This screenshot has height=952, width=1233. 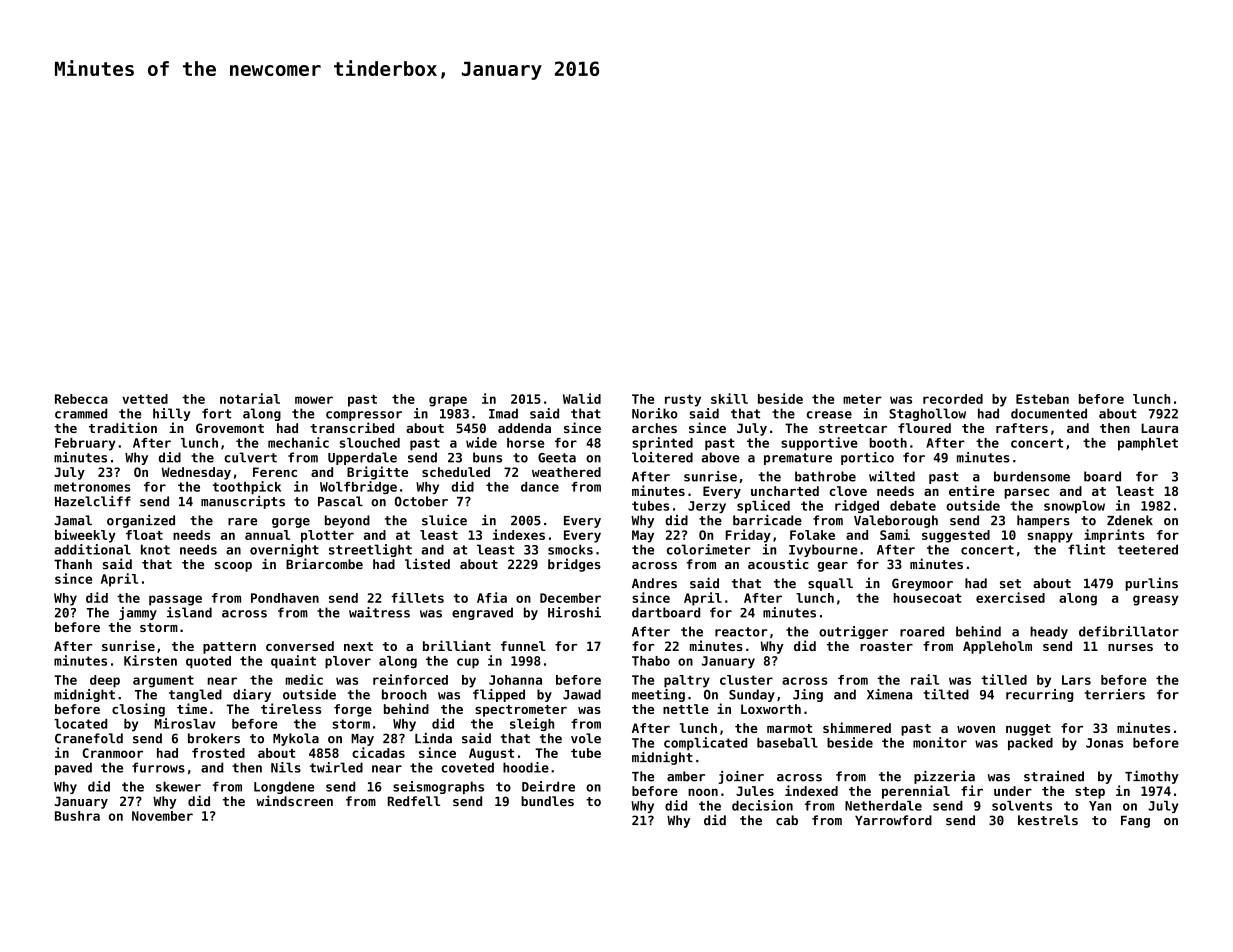 What do you see at coordinates (1054, 776) in the screenshot?
I see `strained` at bounding box center [1054, 776].
